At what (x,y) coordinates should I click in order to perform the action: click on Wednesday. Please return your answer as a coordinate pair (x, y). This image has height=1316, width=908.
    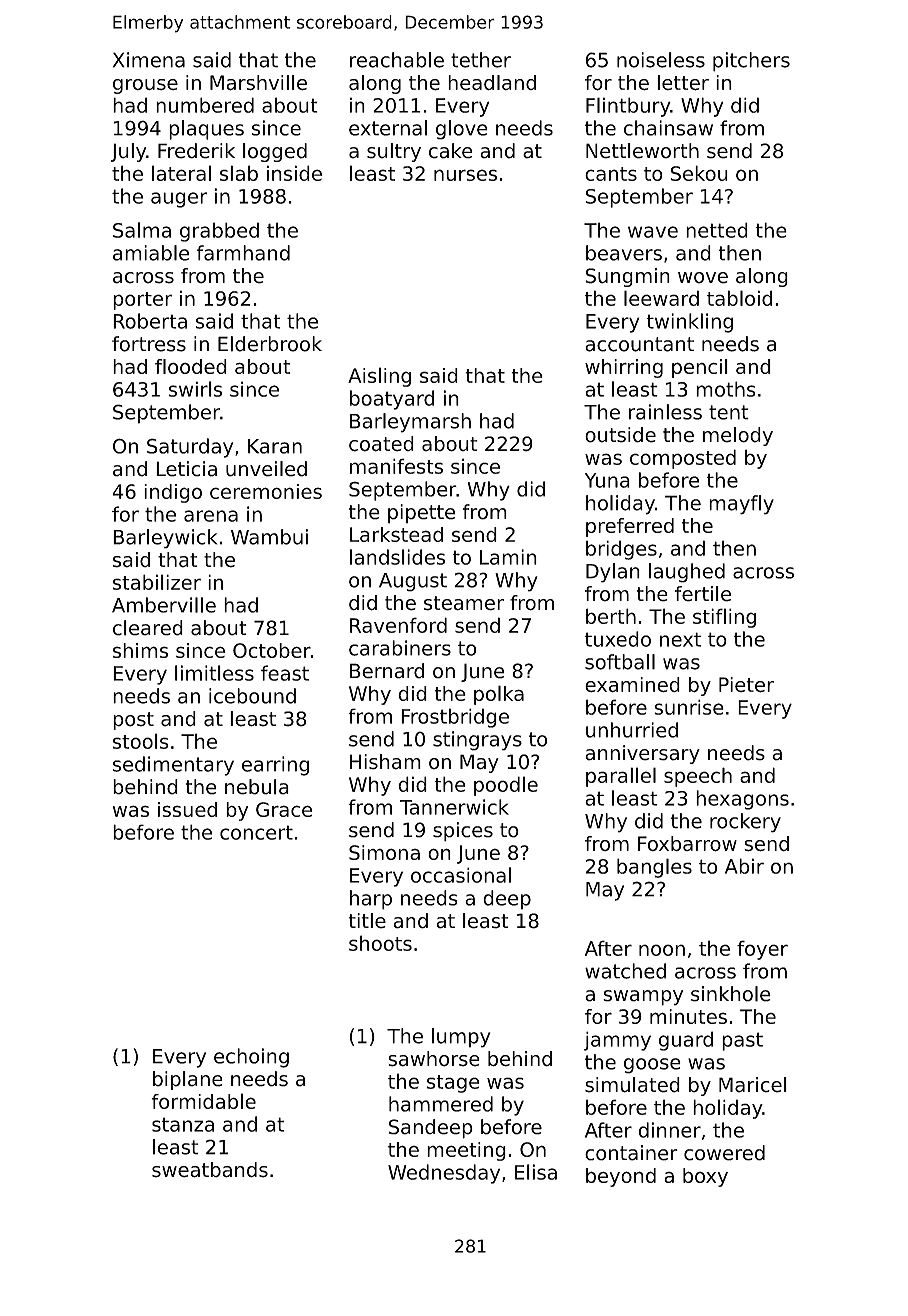
    Looking at the image, I should click on (444, 1174).
